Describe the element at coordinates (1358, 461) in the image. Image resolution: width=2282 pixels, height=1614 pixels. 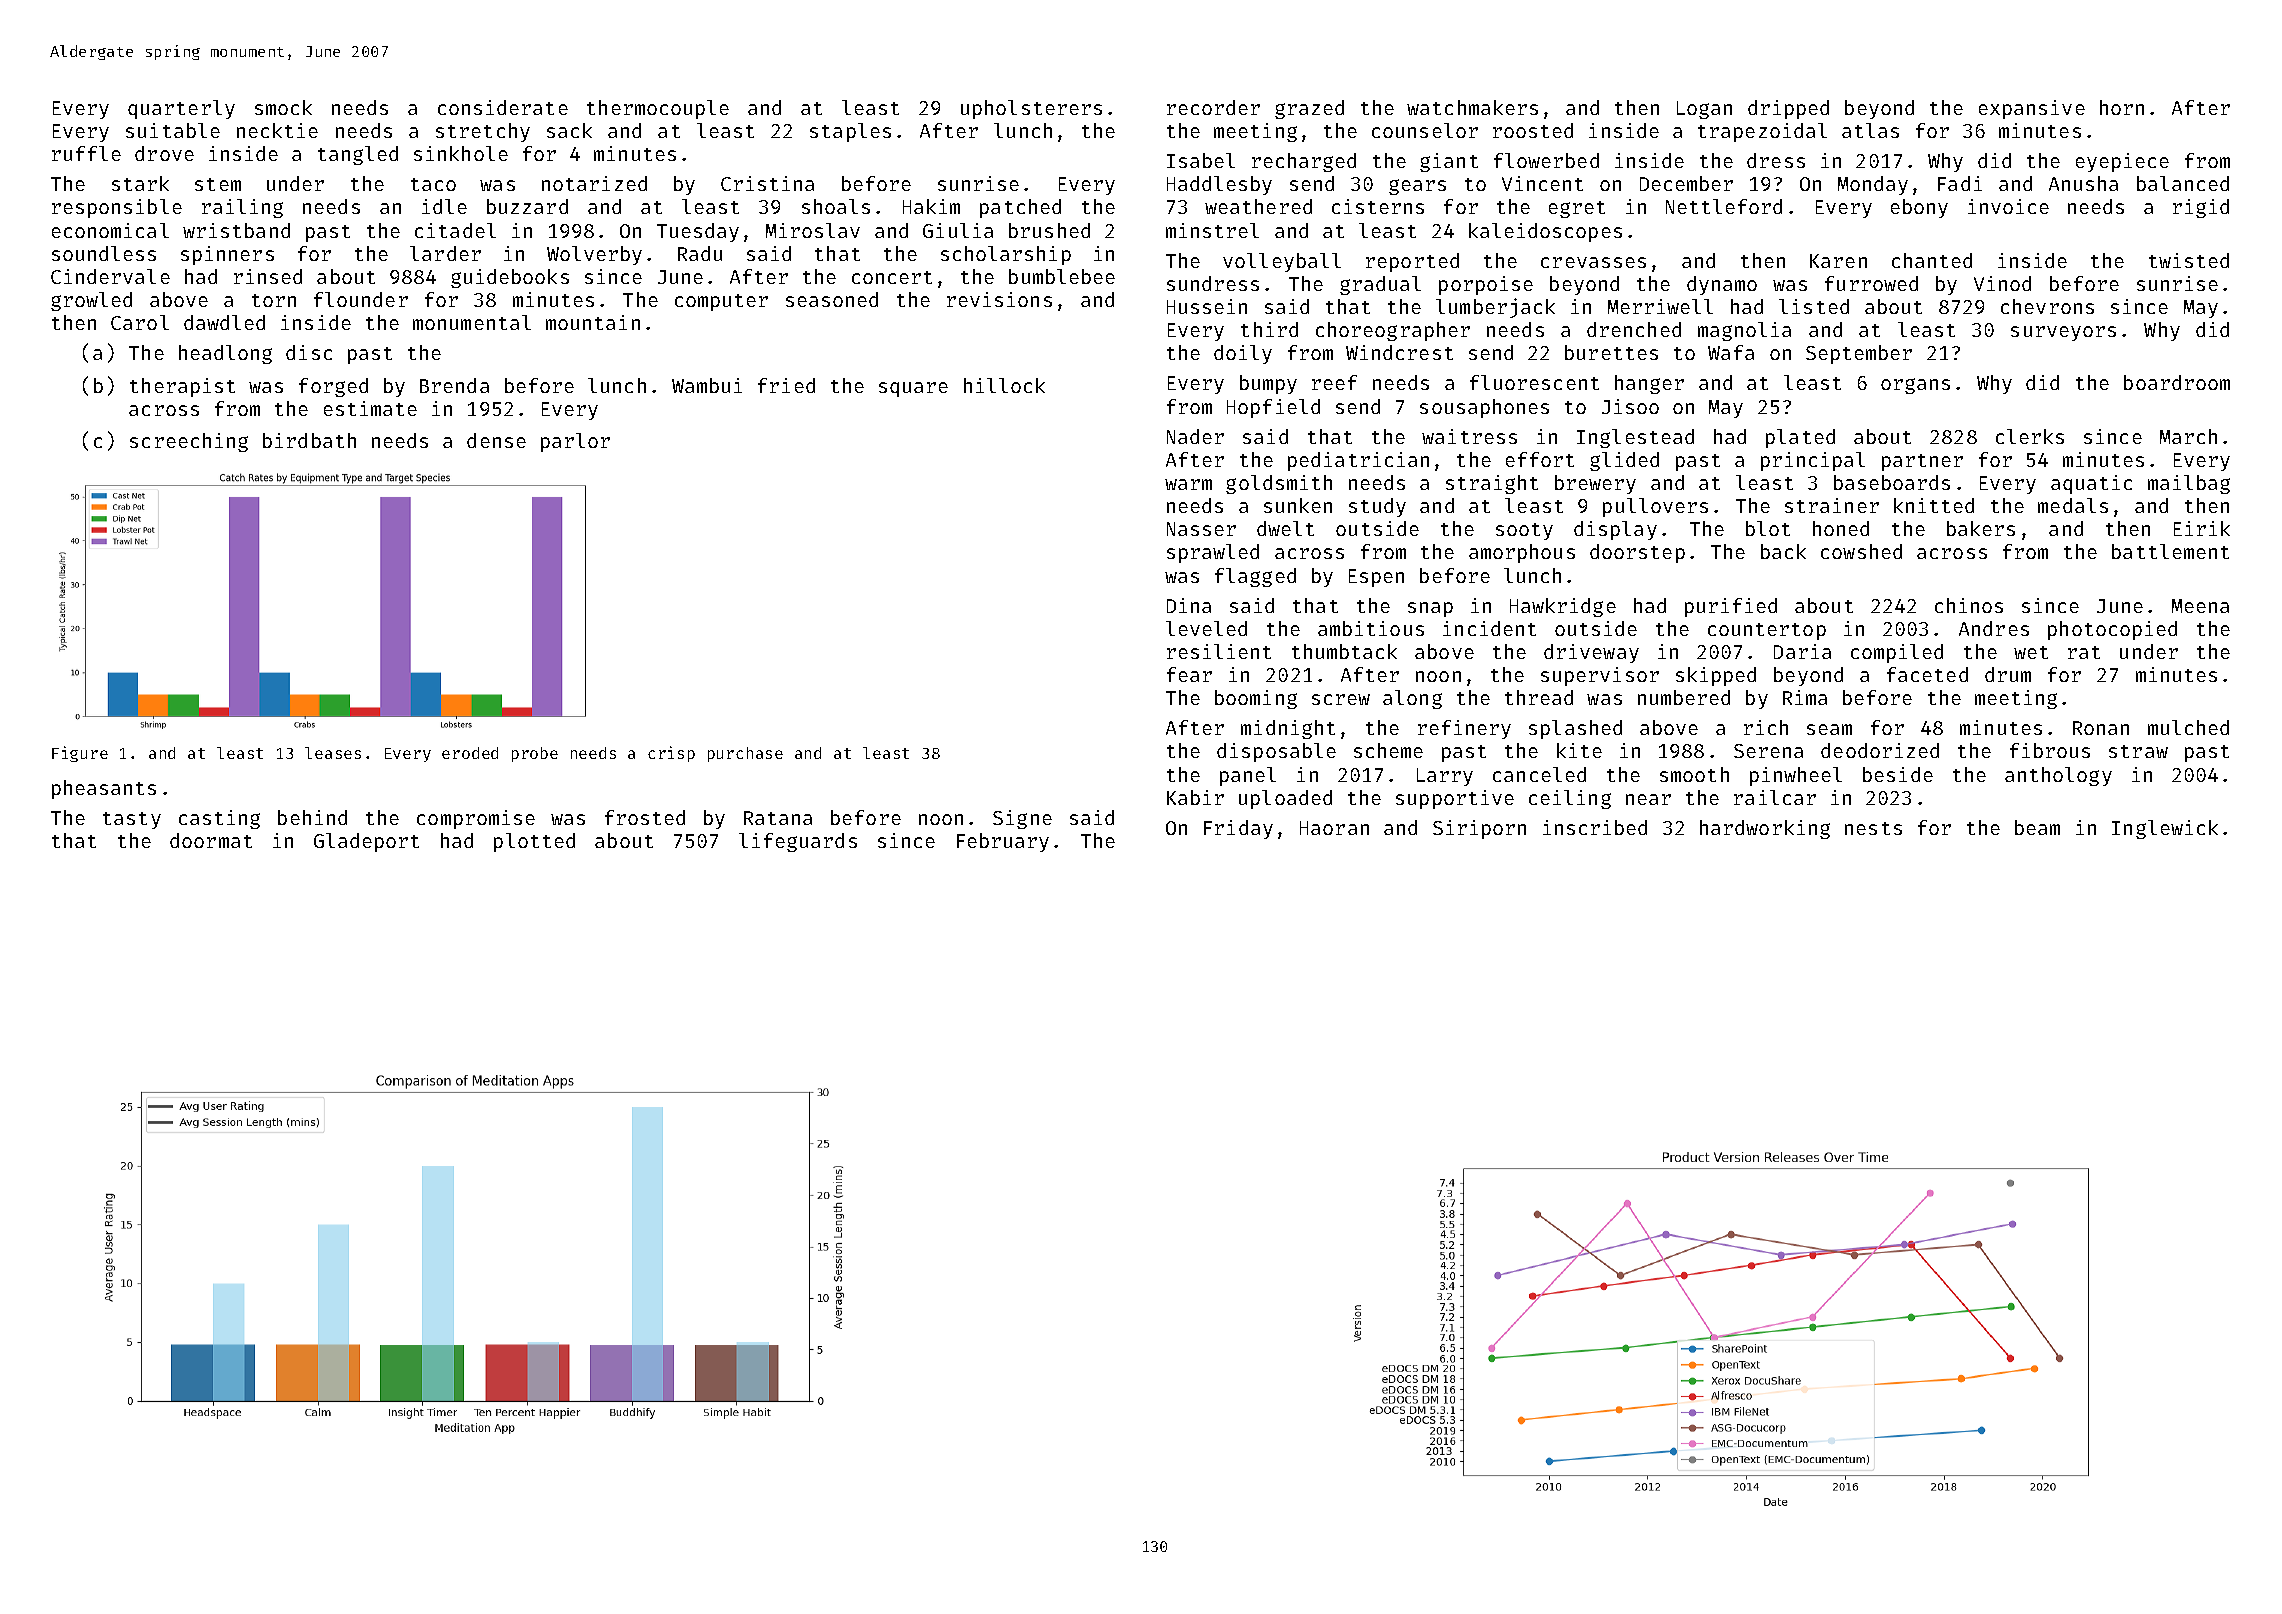
I see `pediatrician` at that location.
